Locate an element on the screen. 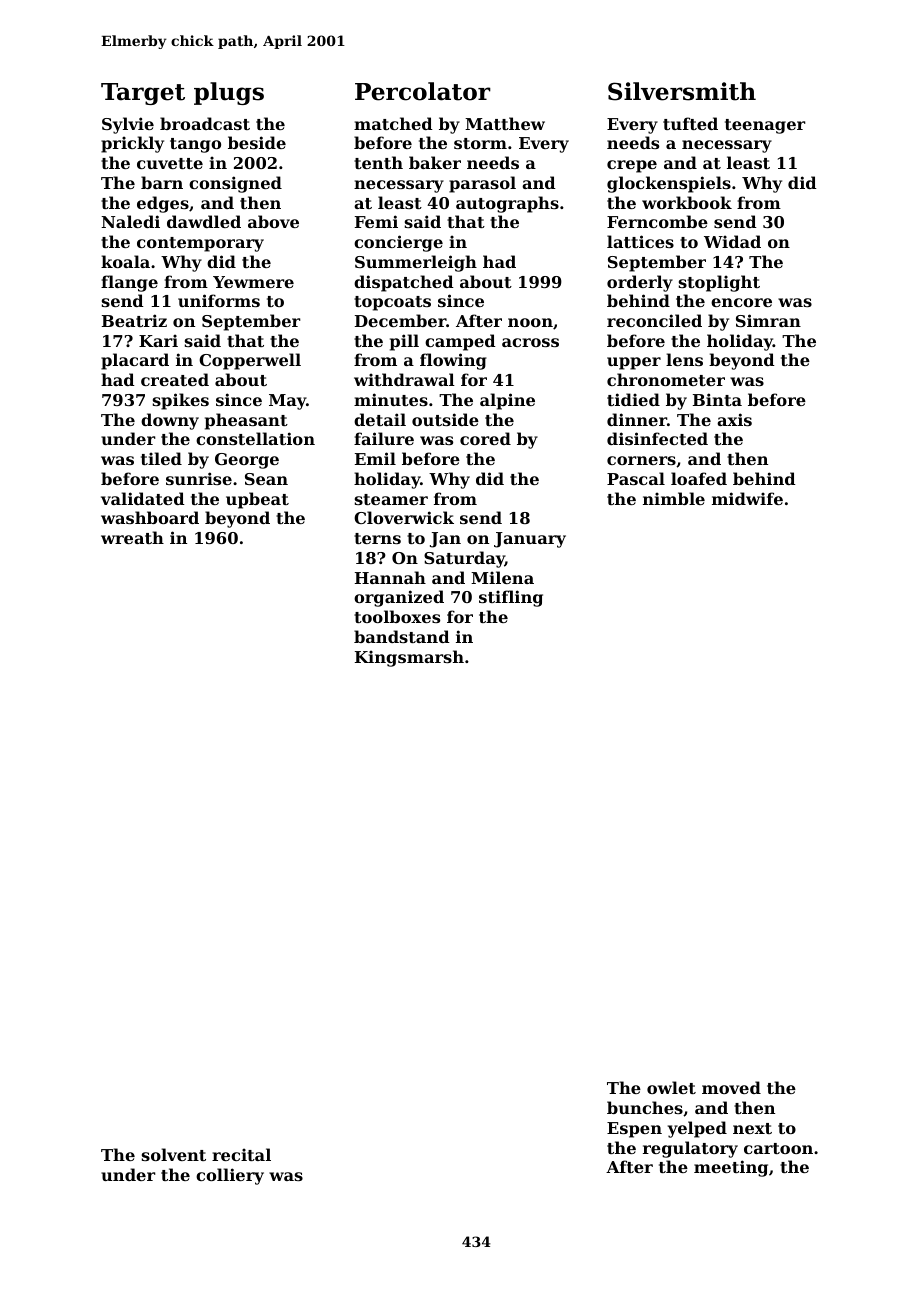 This screenshot has height=1308, width=924. plugs is located at coordinates (229, 93).
